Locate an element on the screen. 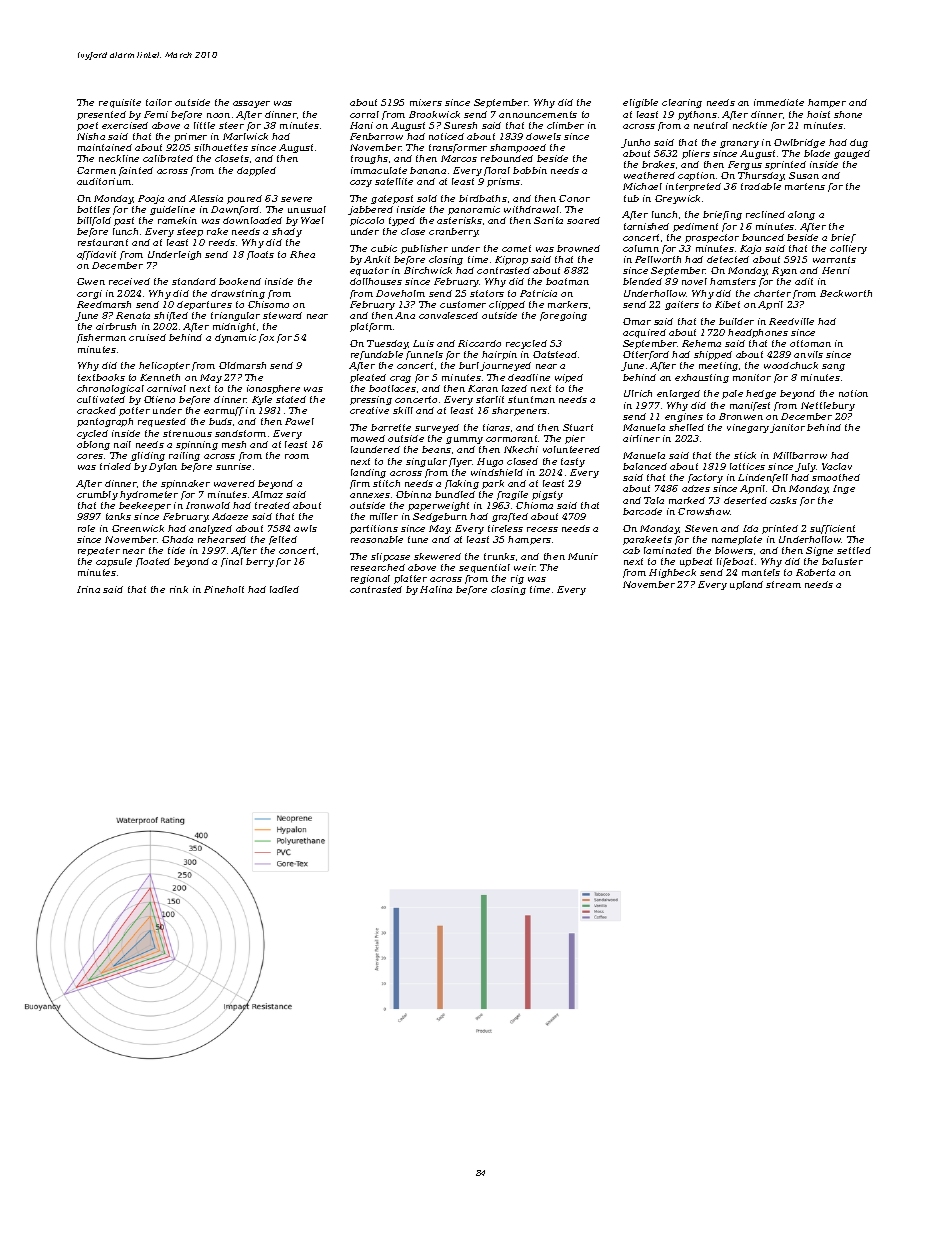 The width and height of the screenshot is (952, 1233). requisite is located at coordinates (120, 103).
